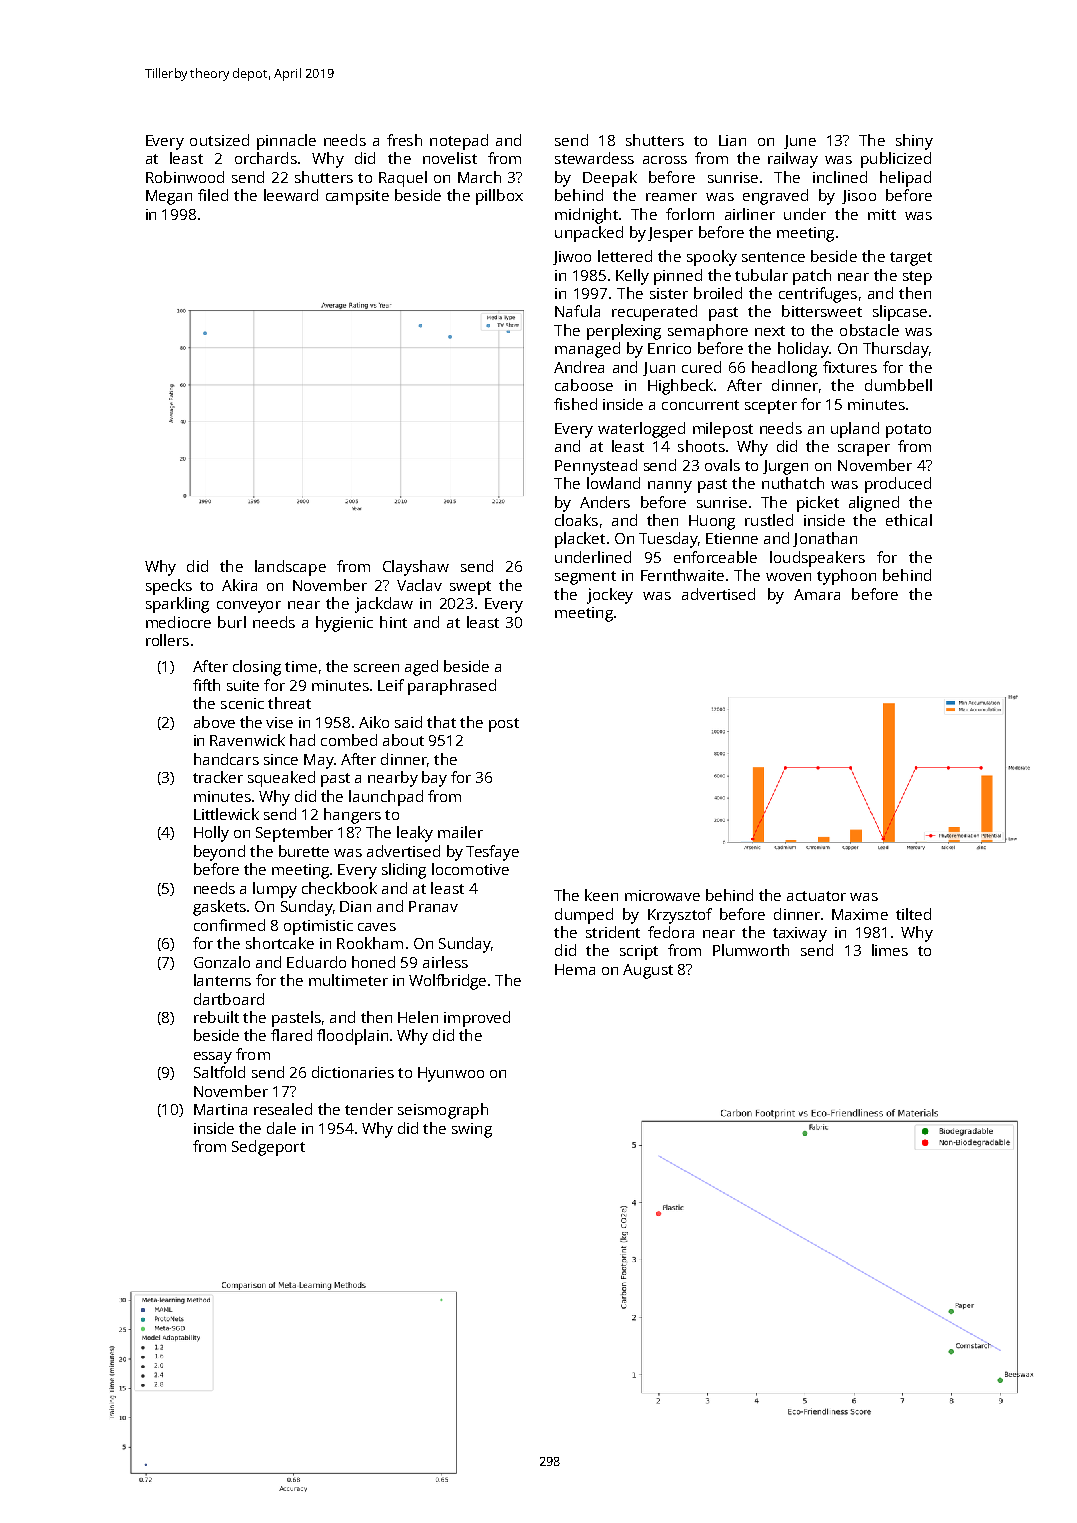 The image size is (1077, 1523). What do you see at coordinates (890, 950) in the image?
I see `limes` at bounding box center [890, 950].
